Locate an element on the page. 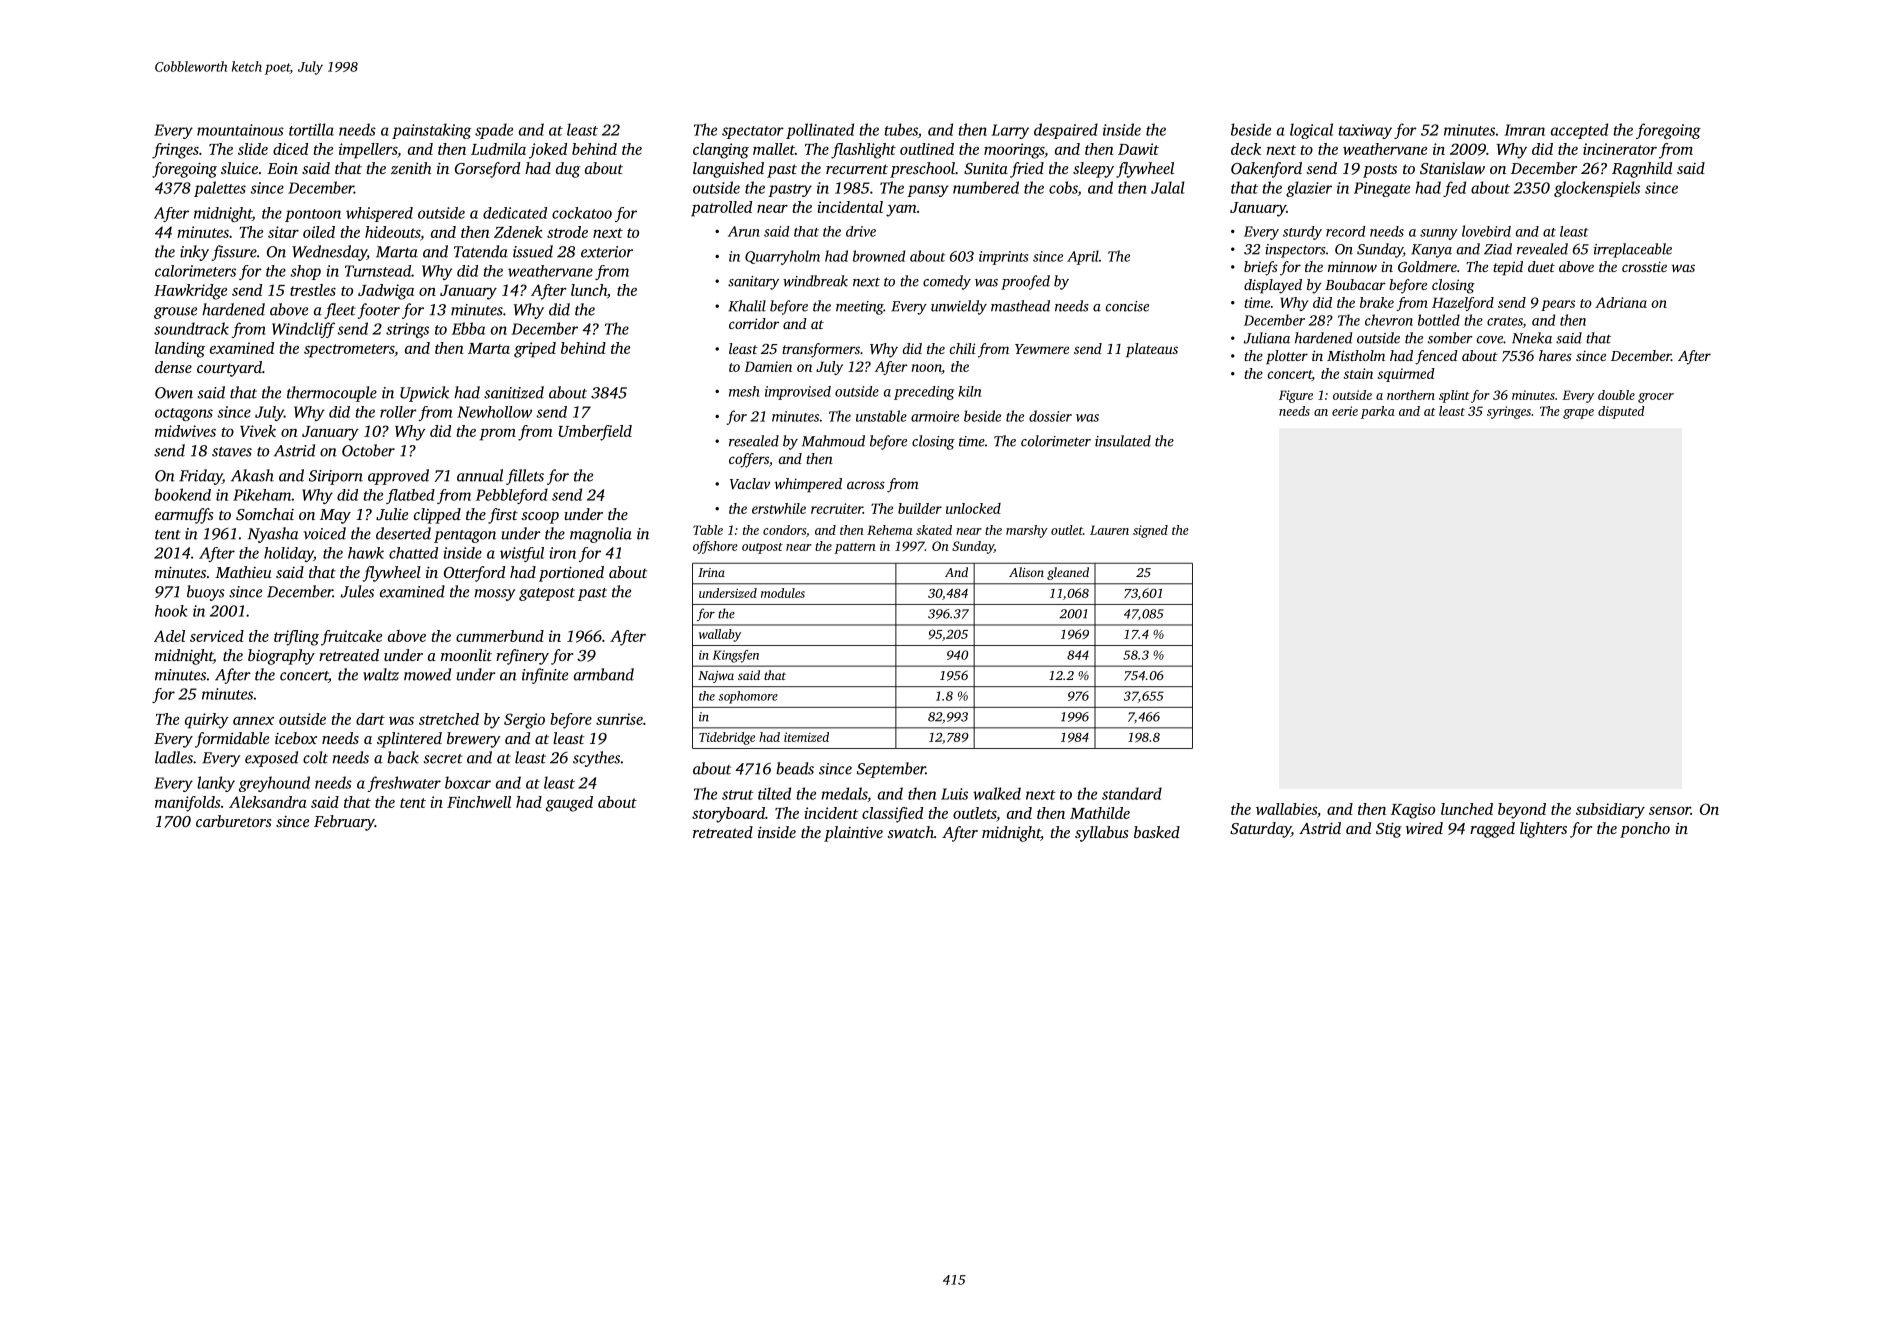  Otterford is located at coordinates (474, 574).
